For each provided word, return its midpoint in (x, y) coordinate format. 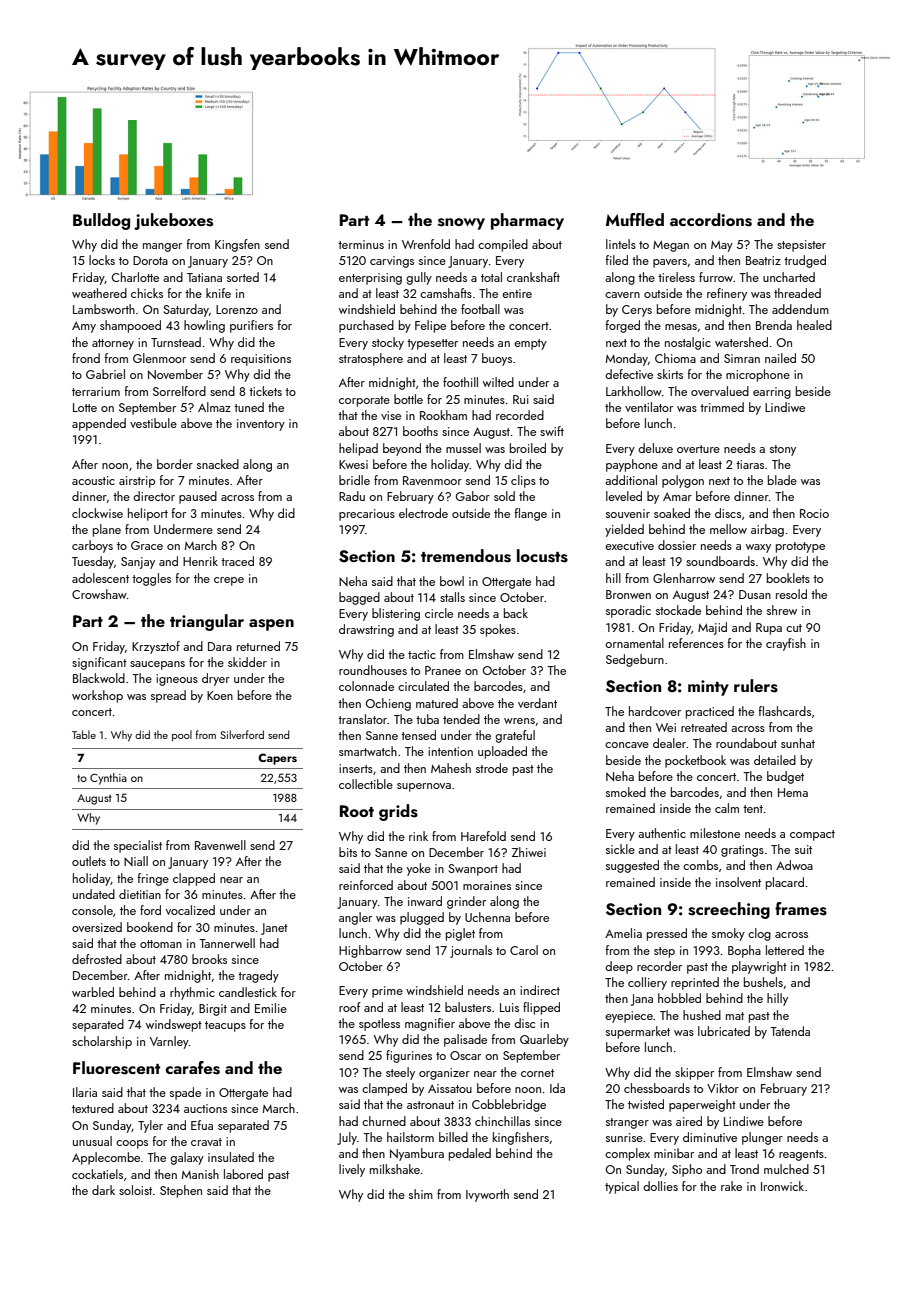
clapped (194, 879)
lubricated (724, 1031)
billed (453, 1137)
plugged (422, 918)
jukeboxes (173, 221)
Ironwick (782, 1186)
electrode (423, 513)
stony (783, 450)
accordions (711, 220)
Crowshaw (99, 594)
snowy (461, 224)
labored (243, 1174)
